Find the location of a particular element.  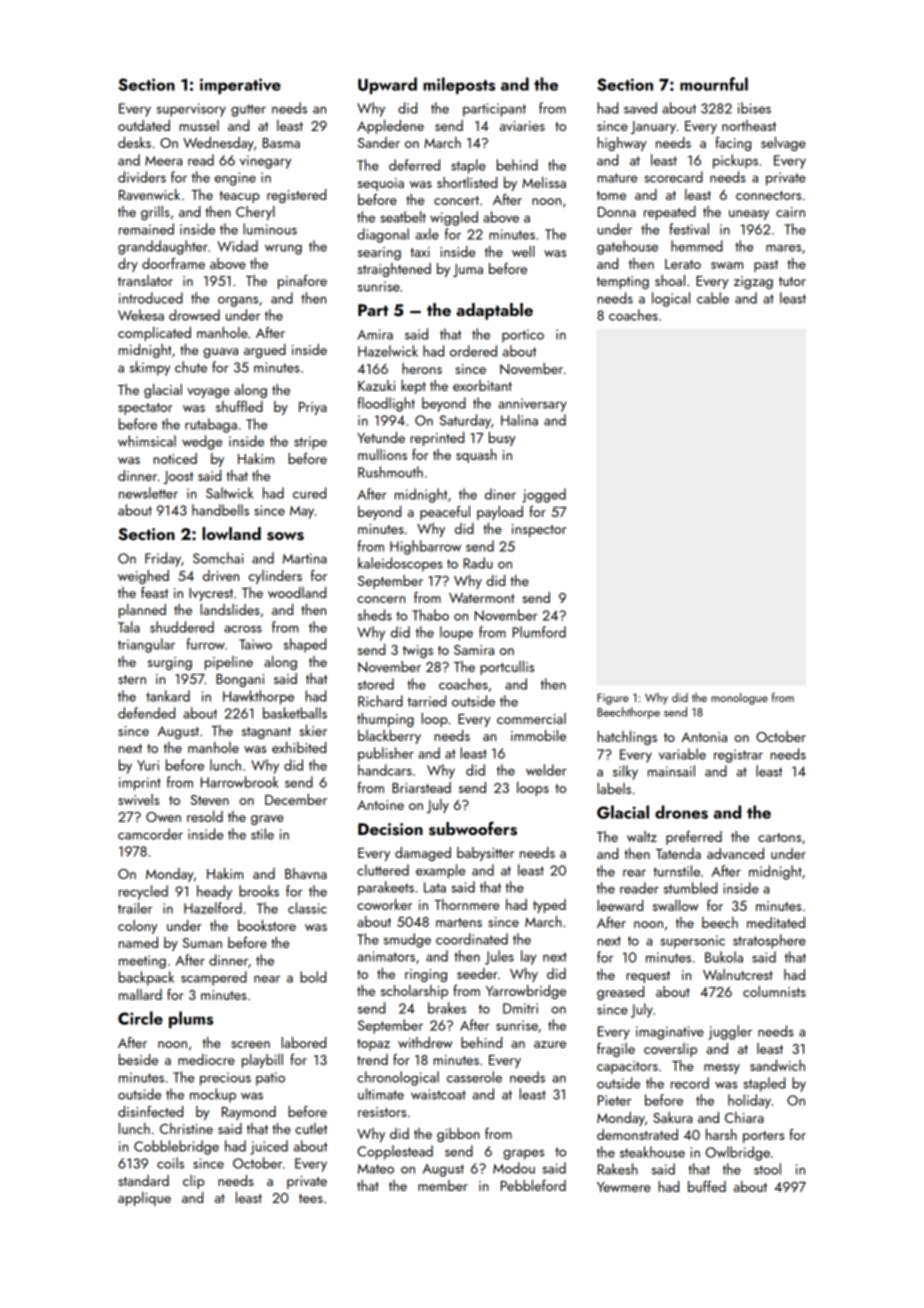

beside is located at coordinates (138, 1059).
